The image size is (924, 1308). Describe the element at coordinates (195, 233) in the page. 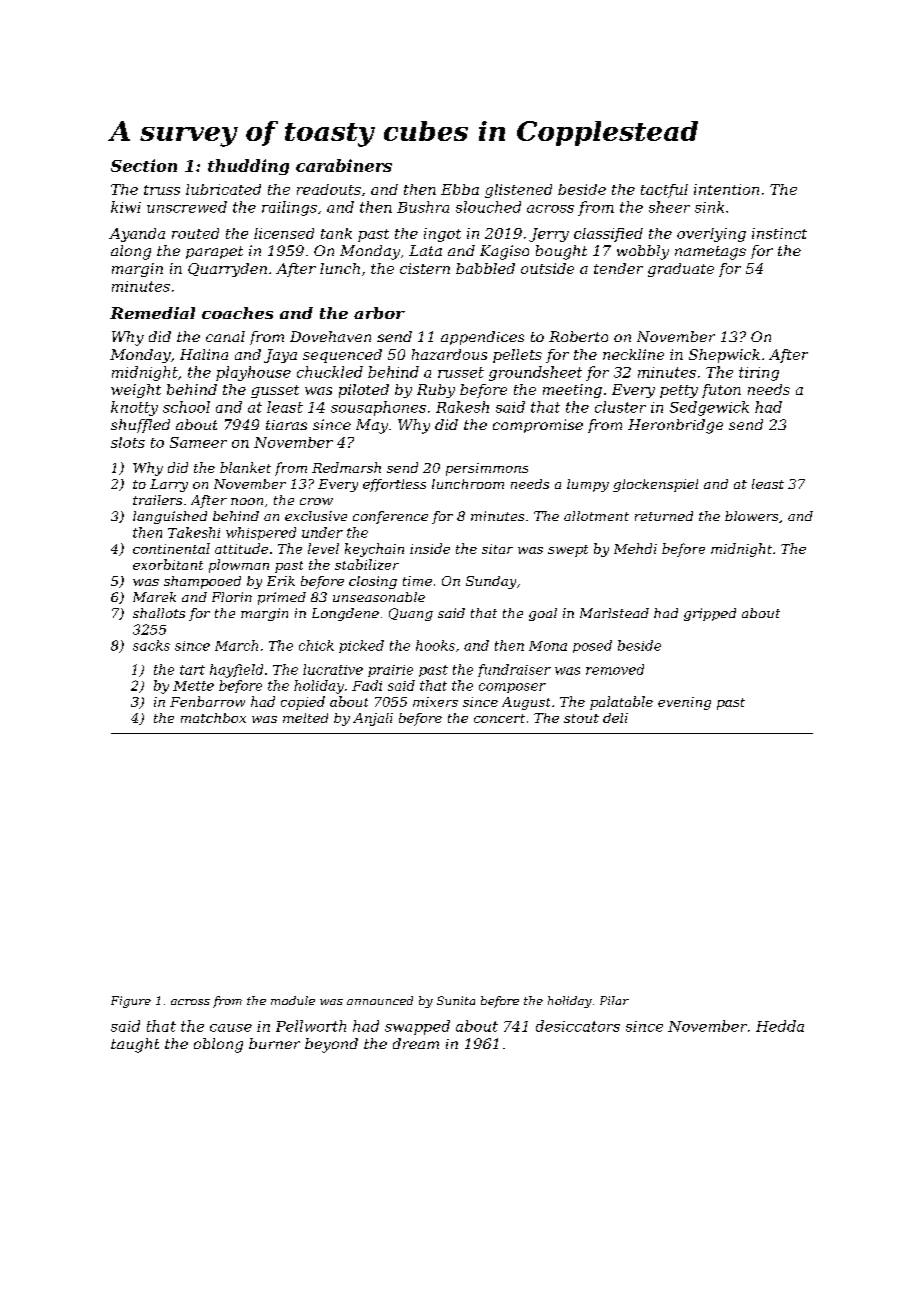

I see `routed` at that location.
